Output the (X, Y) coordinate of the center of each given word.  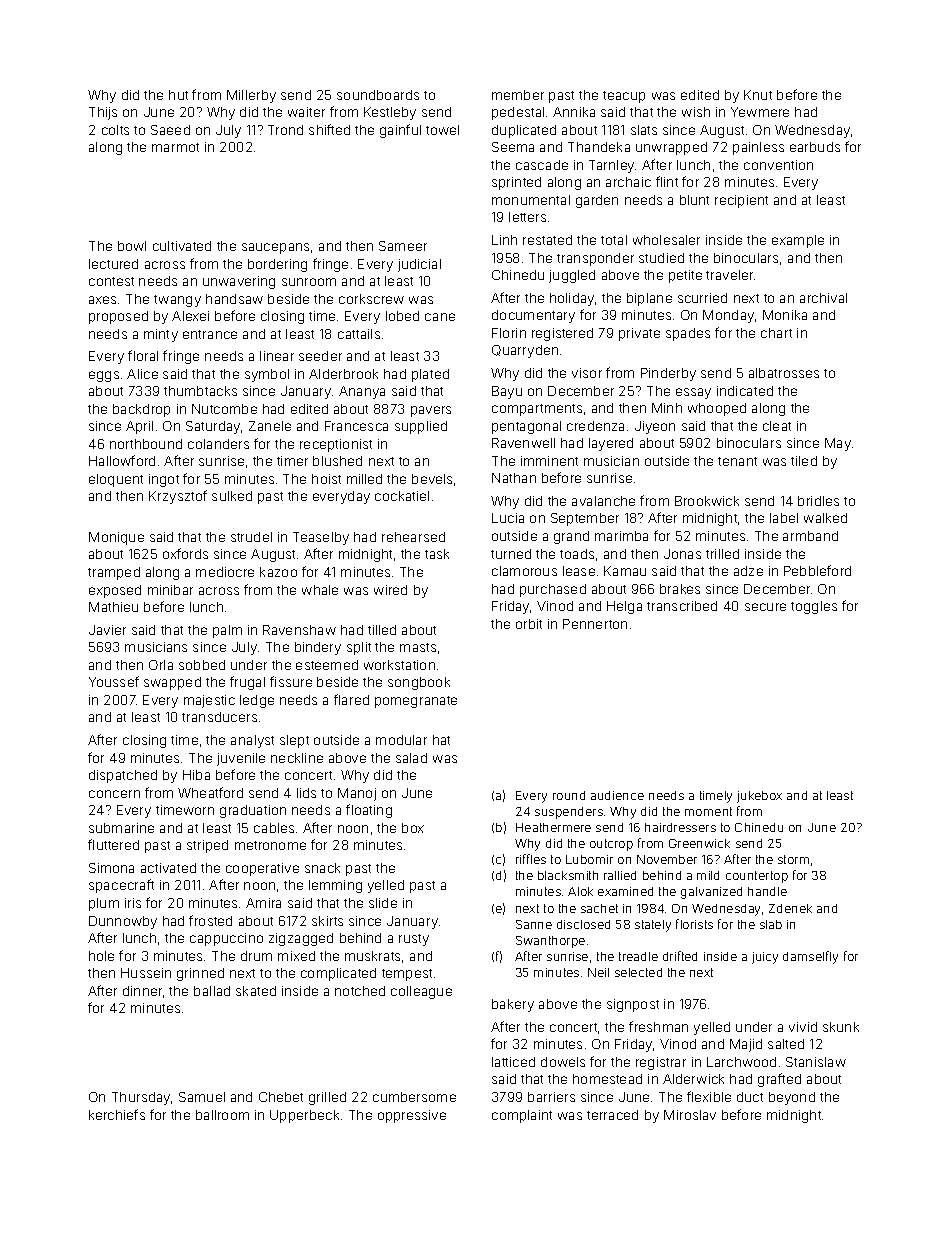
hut (178, 95)
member (518, 95)
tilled (382, 630)
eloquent (116, 480)
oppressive (412, 1116)
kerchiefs (117, 1114)
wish (696, 112)
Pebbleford (817, 570)
